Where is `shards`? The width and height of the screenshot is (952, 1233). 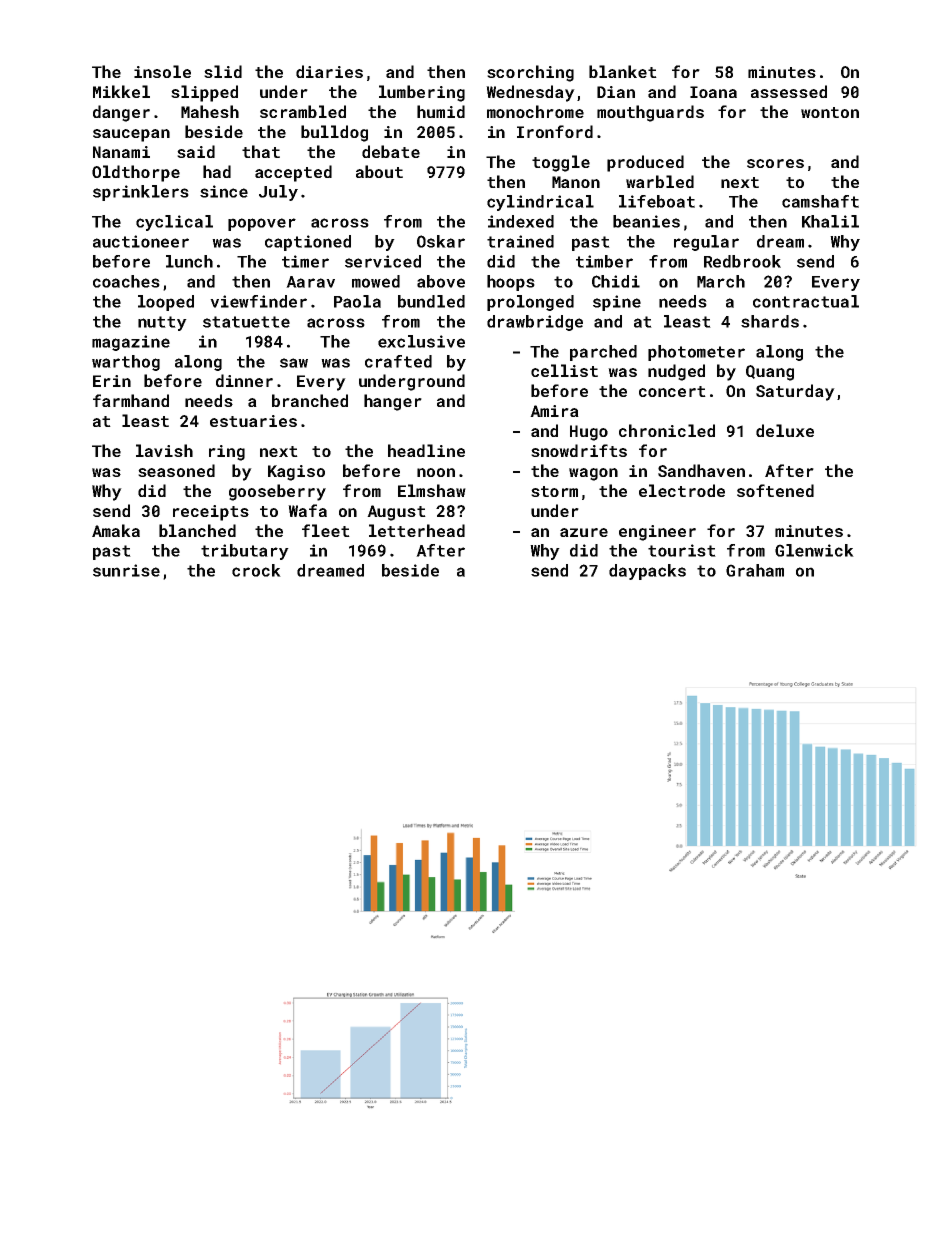
shards is located at coordinates (770, 321).
